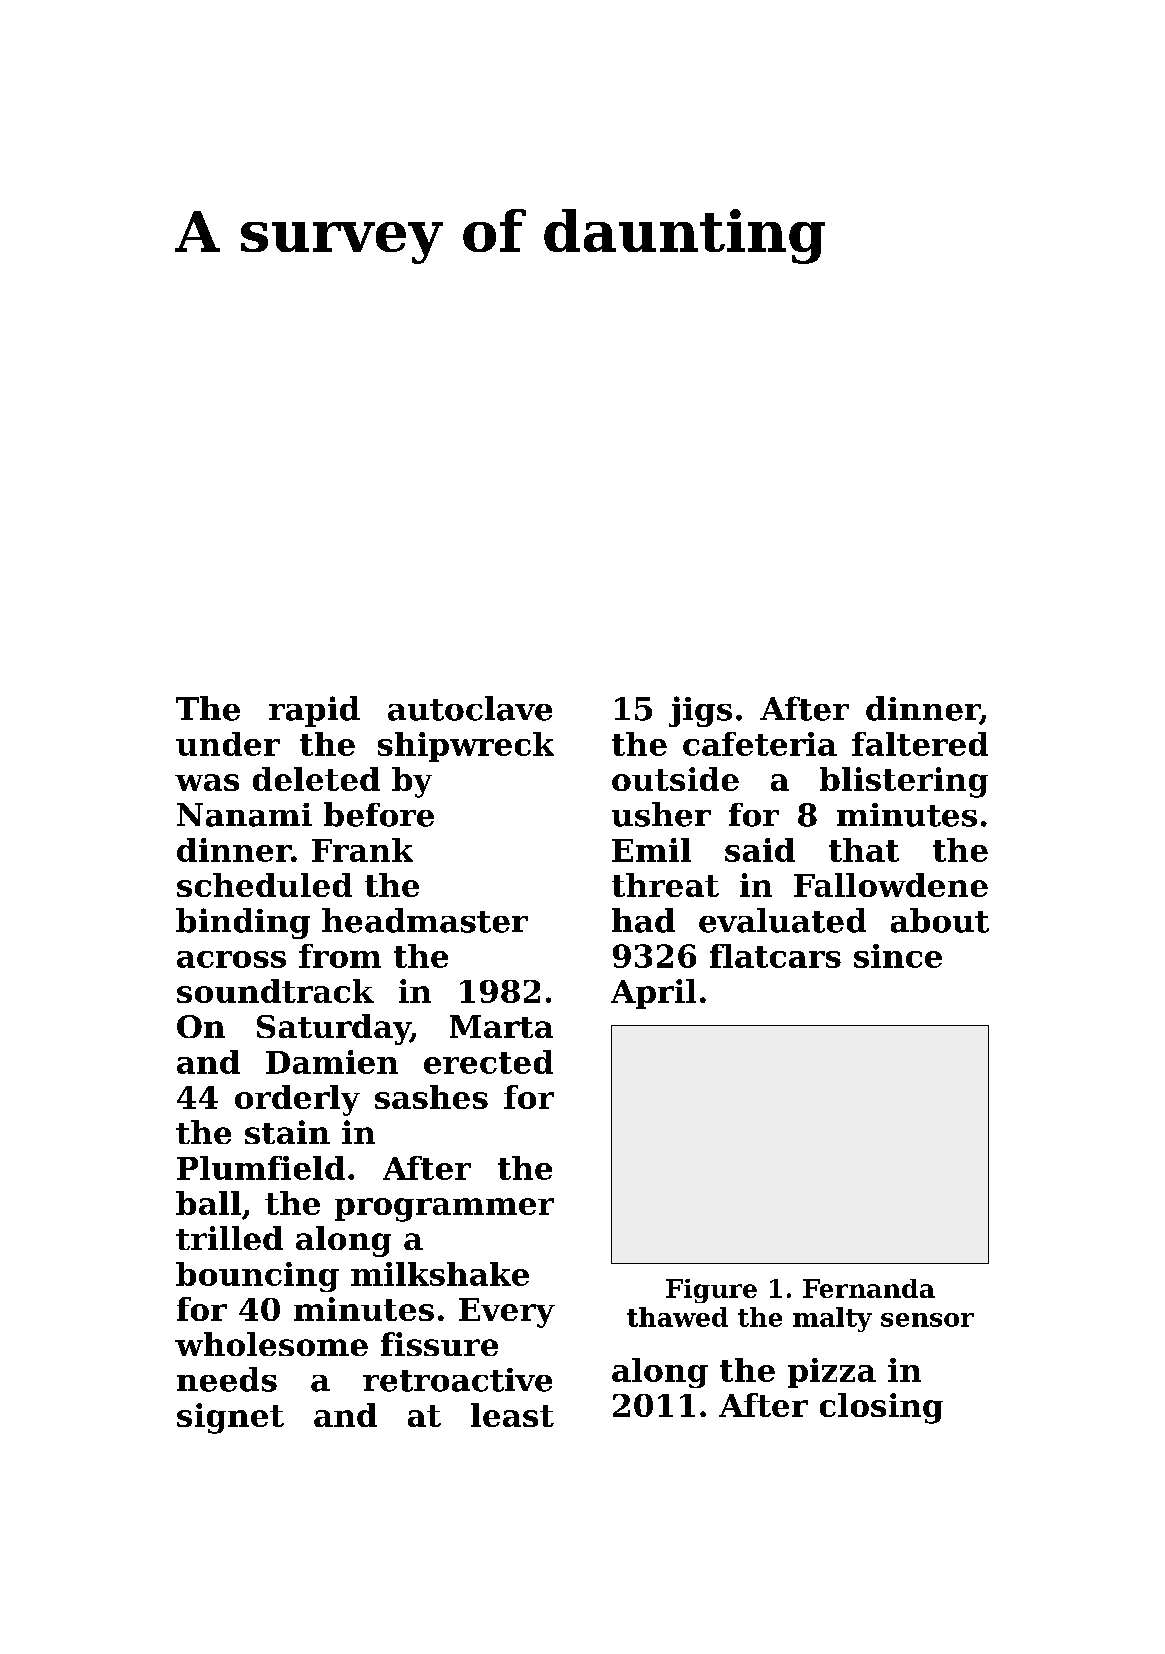  I want to click on Nanami, so click(244, 815).
